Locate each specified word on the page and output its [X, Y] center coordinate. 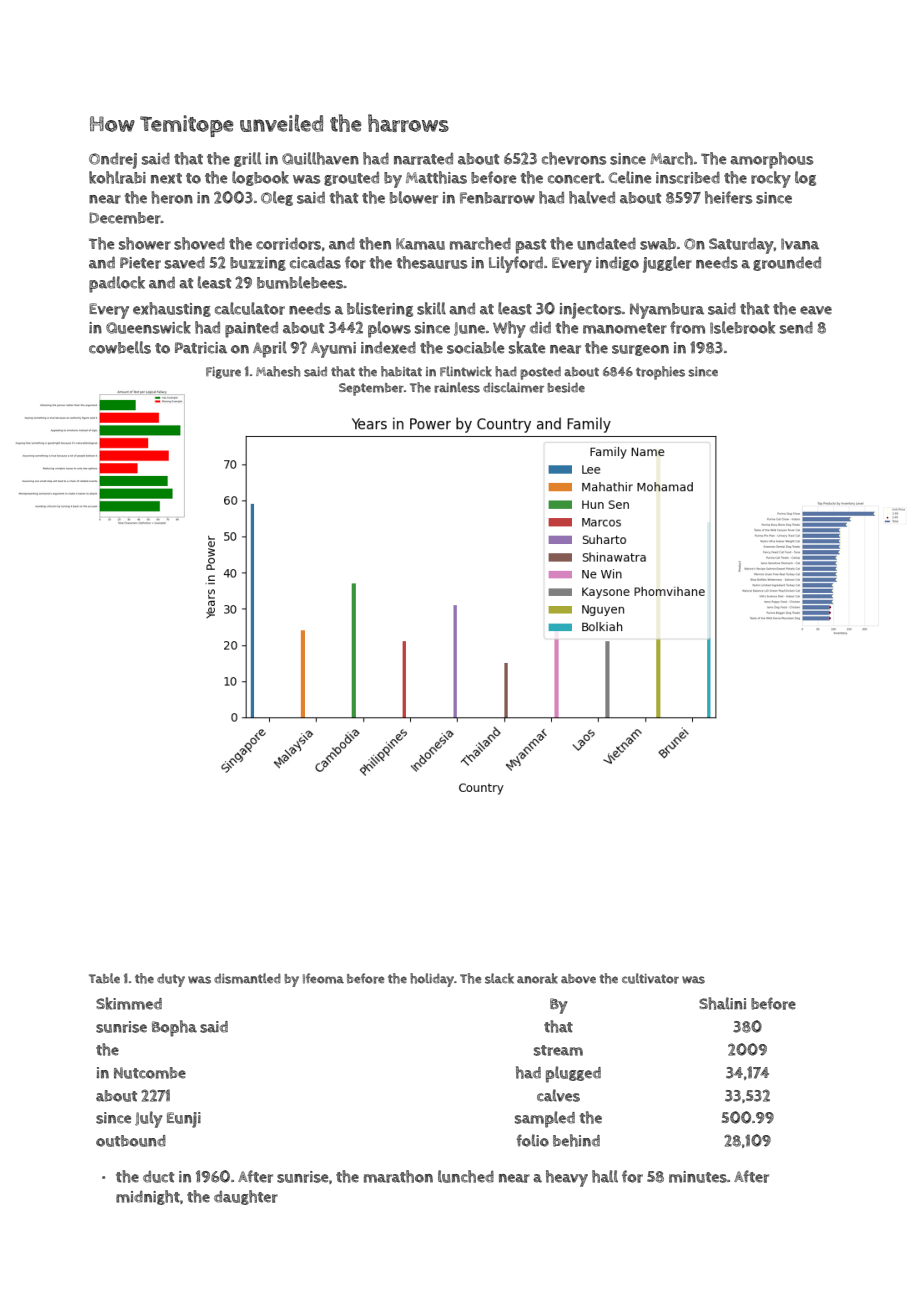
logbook [260, 178]
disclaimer [513, 387]
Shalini [722, 1003]
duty [171, 980]
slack [499, 978]
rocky [771, 179]
